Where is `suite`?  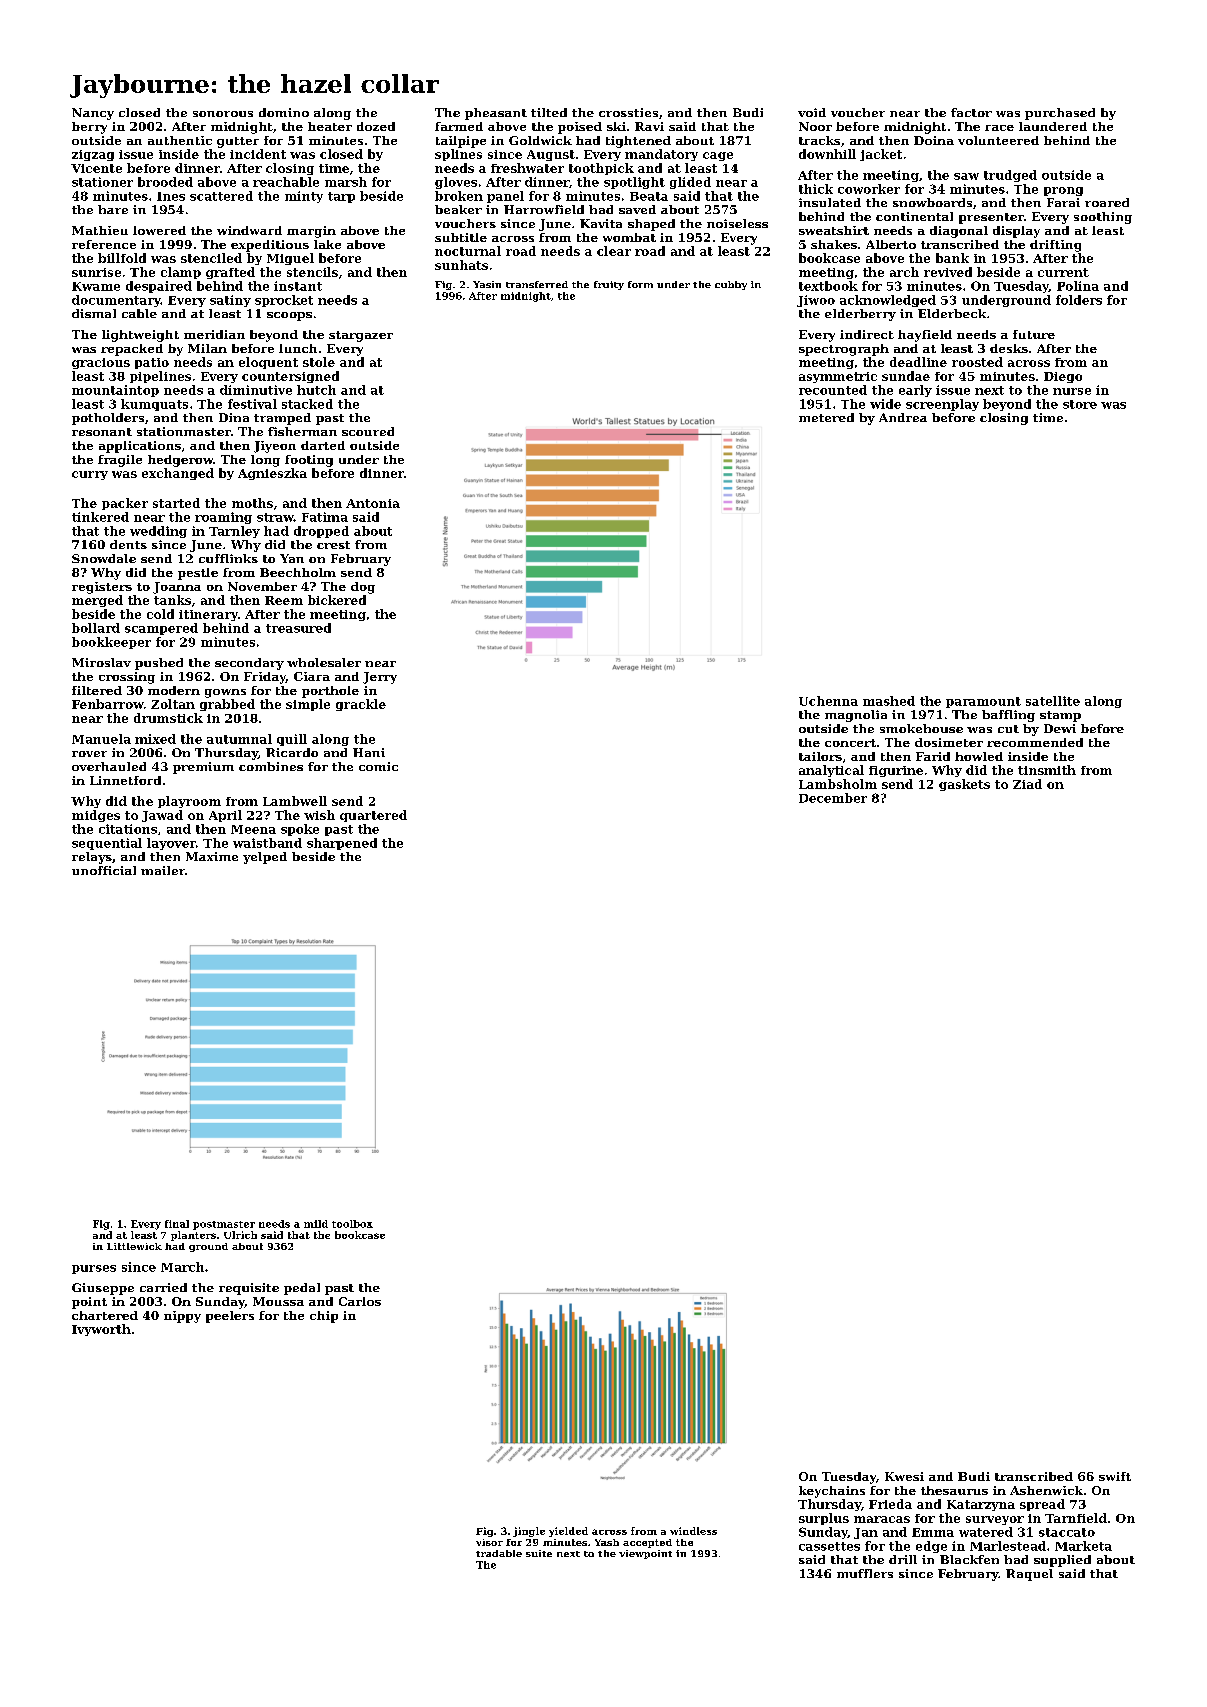 suite is located at coordinates (539, 1553).
